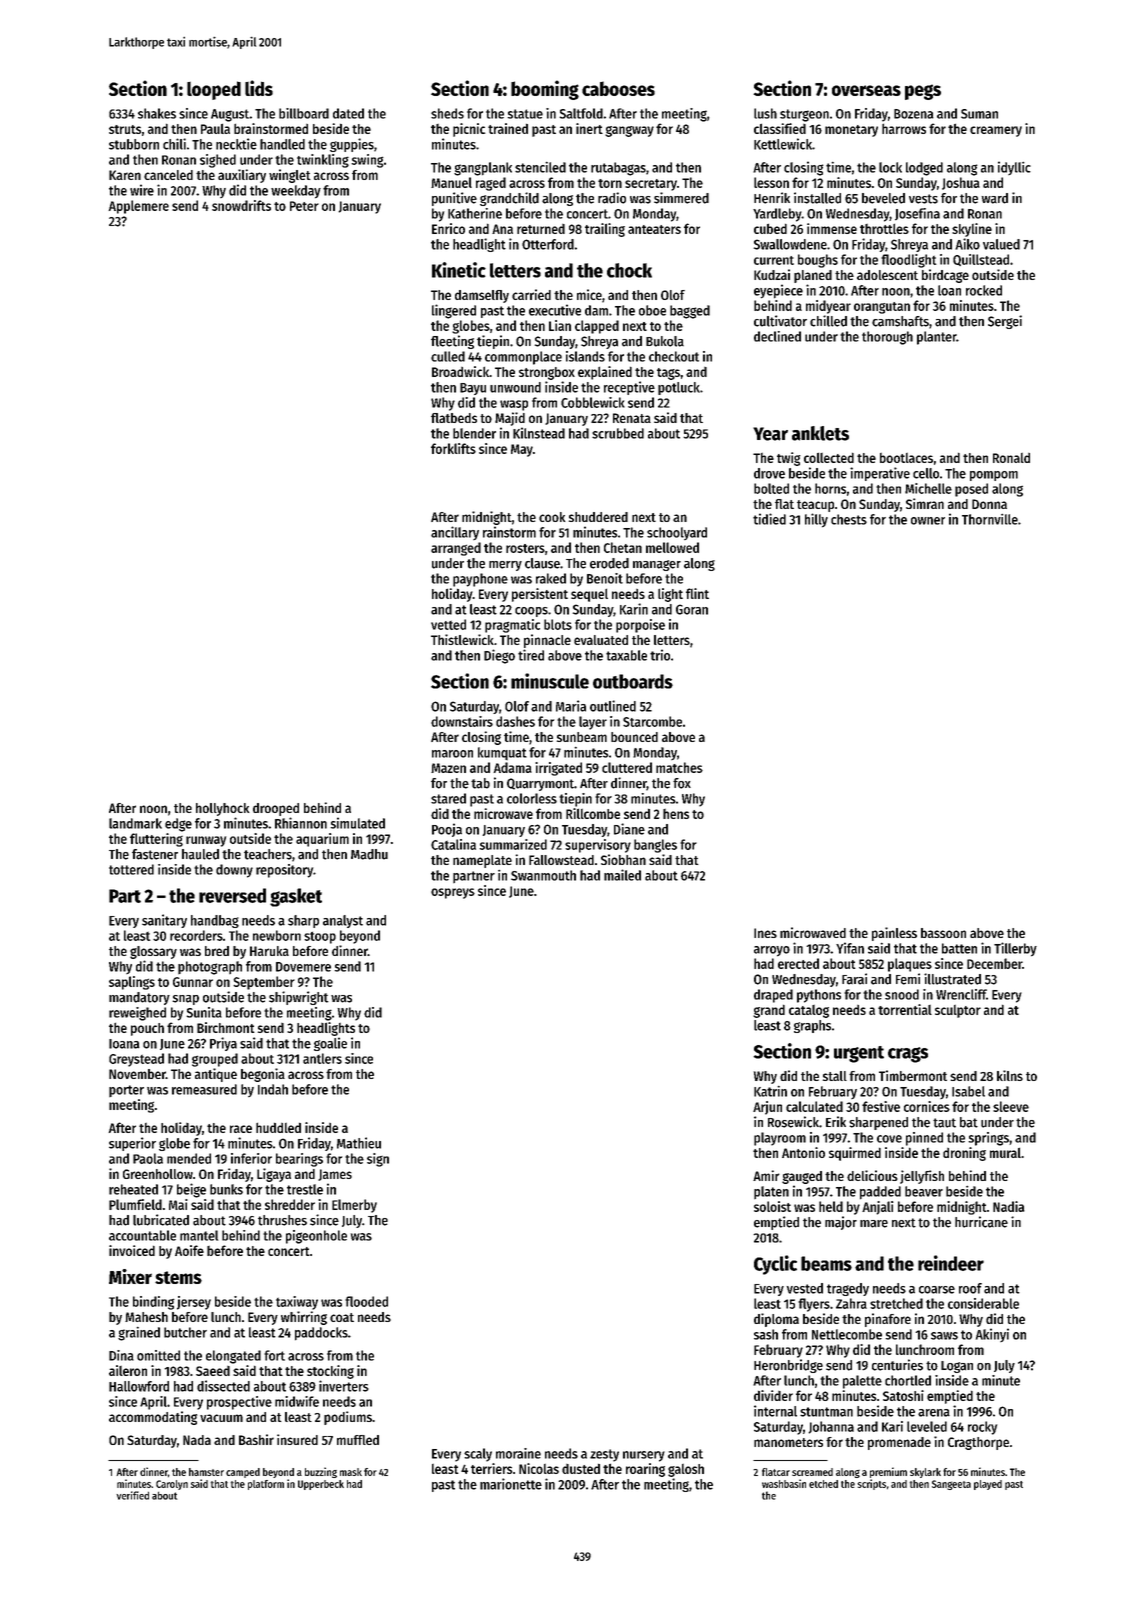 This document has width=1147, height=1622. Describe the element at coordinates (296, 897) in the document. I see `gasket` at that location.
